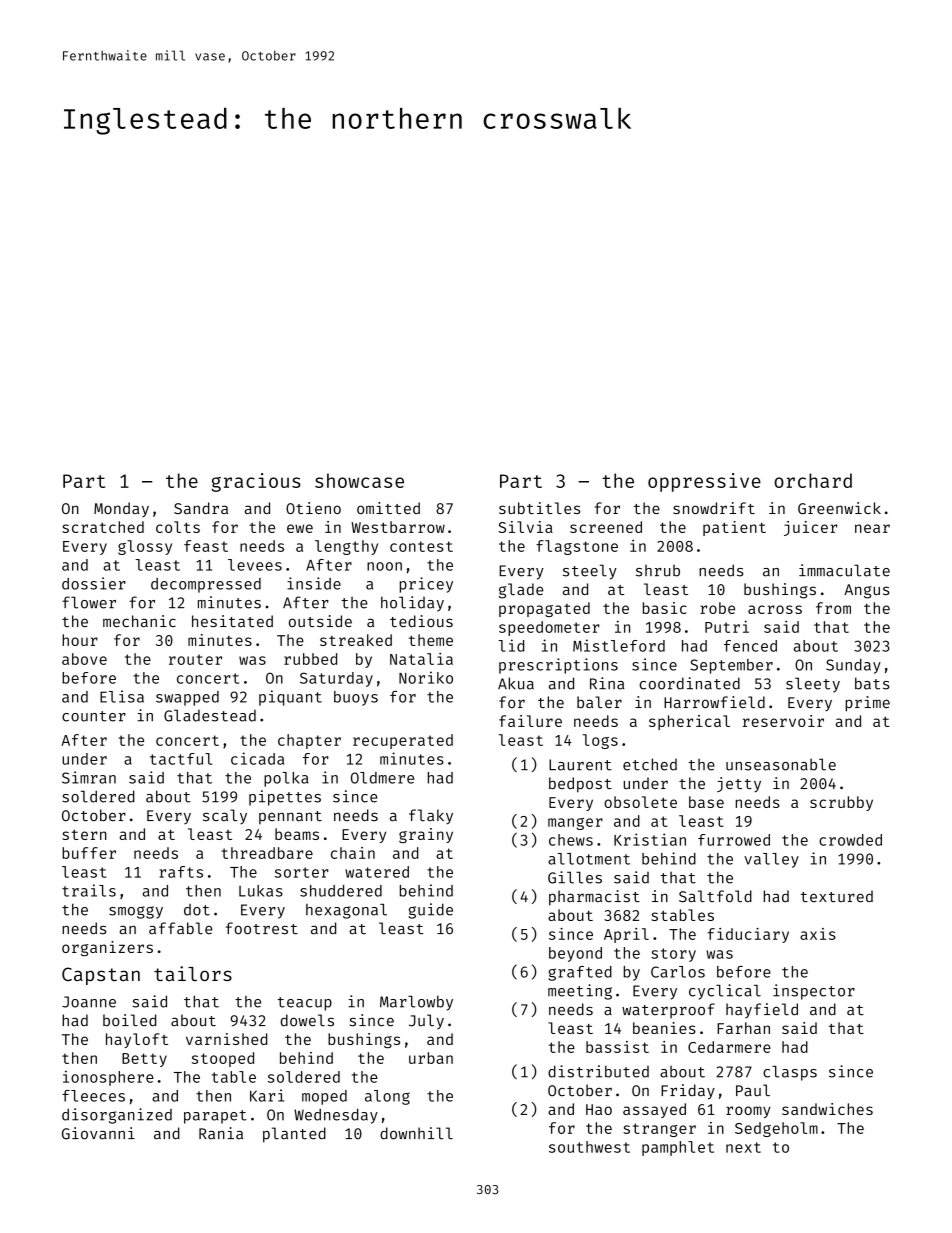  Describe the element at coordinates (853, 666) in the document. I see `Sunday` at that location.
